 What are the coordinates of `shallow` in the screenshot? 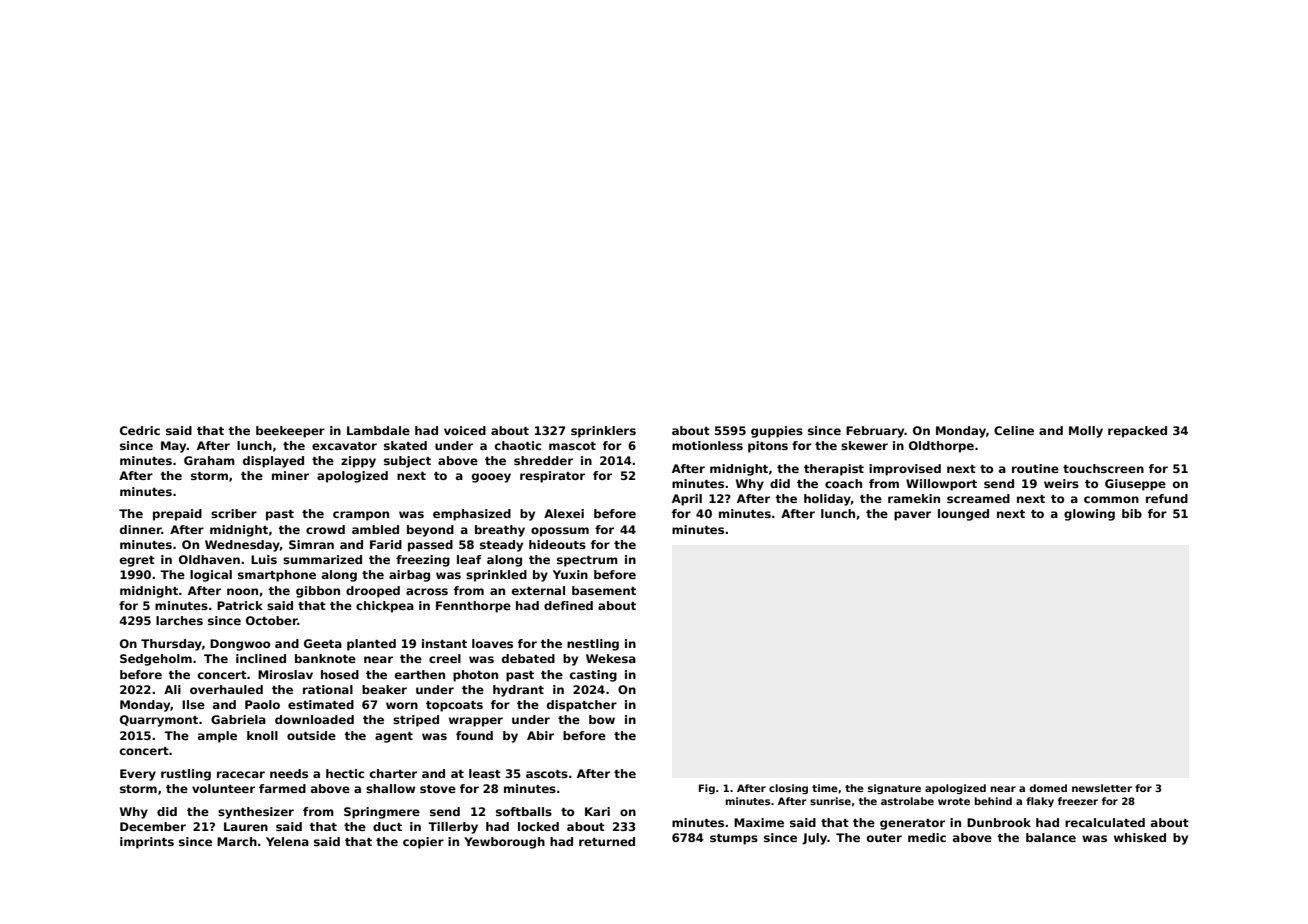 It's located at (390, 788).
